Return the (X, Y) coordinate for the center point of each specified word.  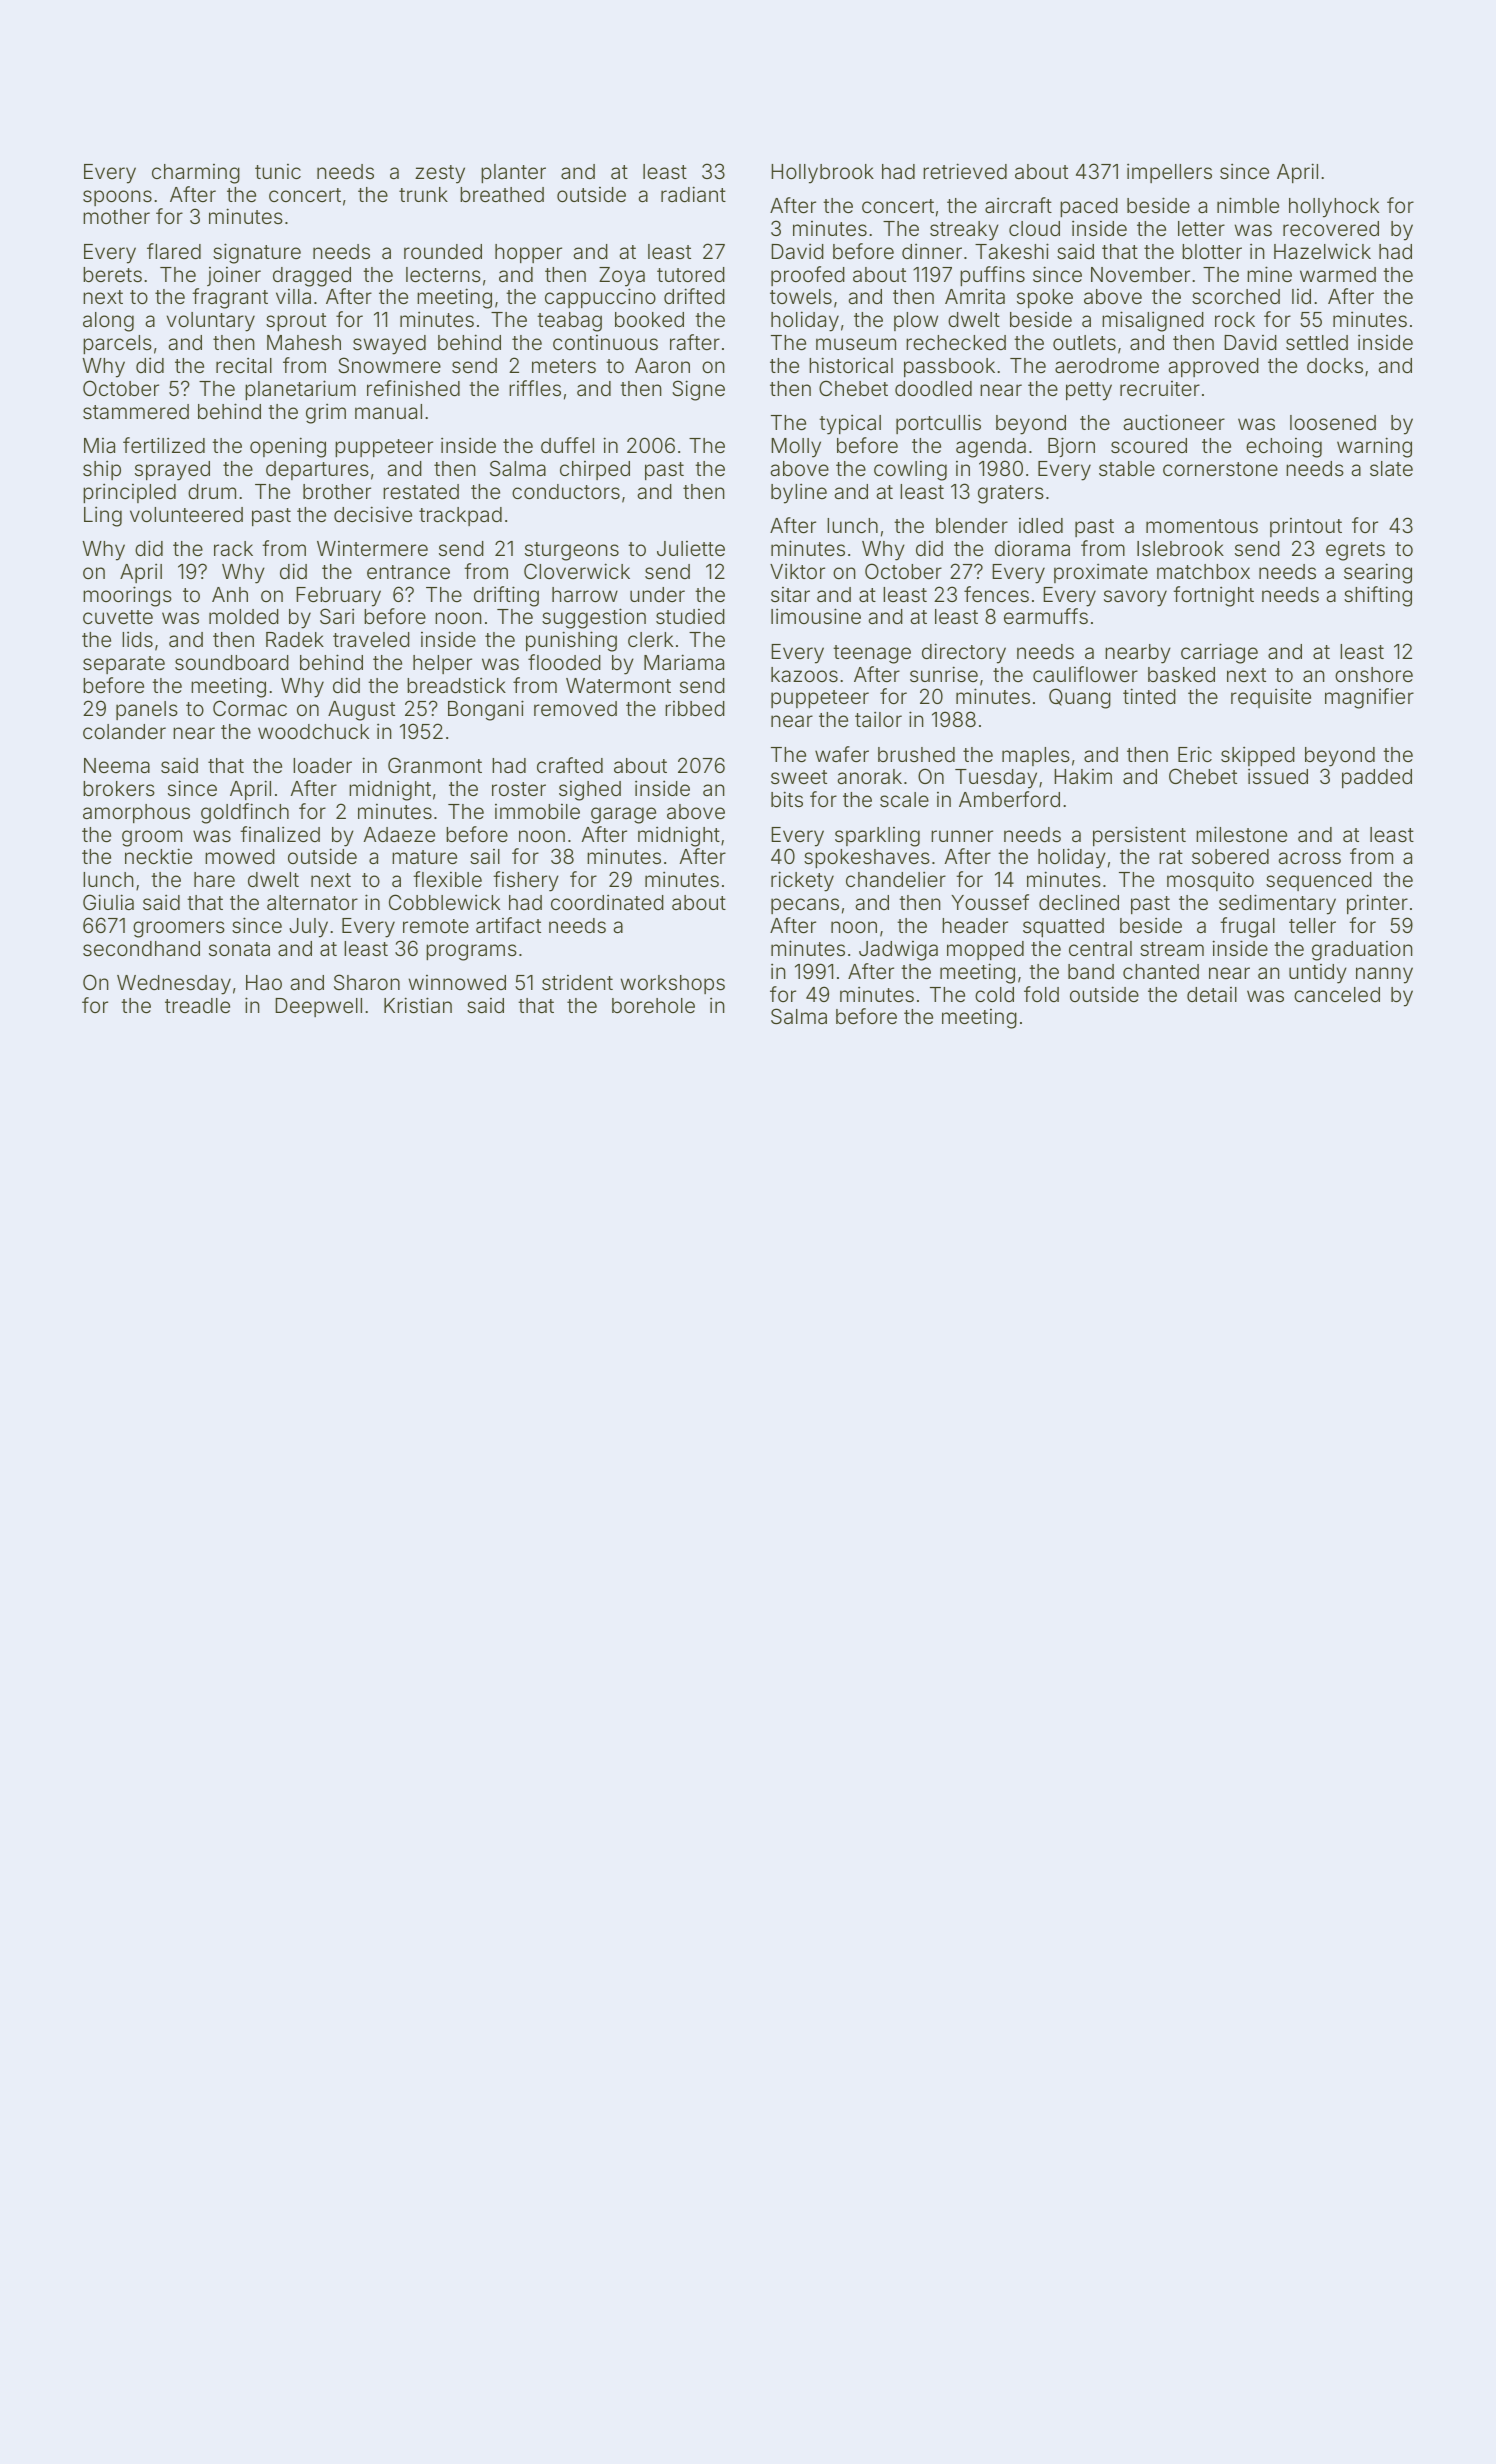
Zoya (622, 277)
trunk (423, 194)
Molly (796, 448)
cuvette (118, 617)
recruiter (1160, 388)
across (1310, 858)
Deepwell (318, 1007)
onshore (1374, 674)
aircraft (1018, 205)
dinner (932, 251)
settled (1317, 342)
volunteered (186, 514)
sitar (790, 594)
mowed (240, 856)
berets (112, 274)
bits (787, 799)
